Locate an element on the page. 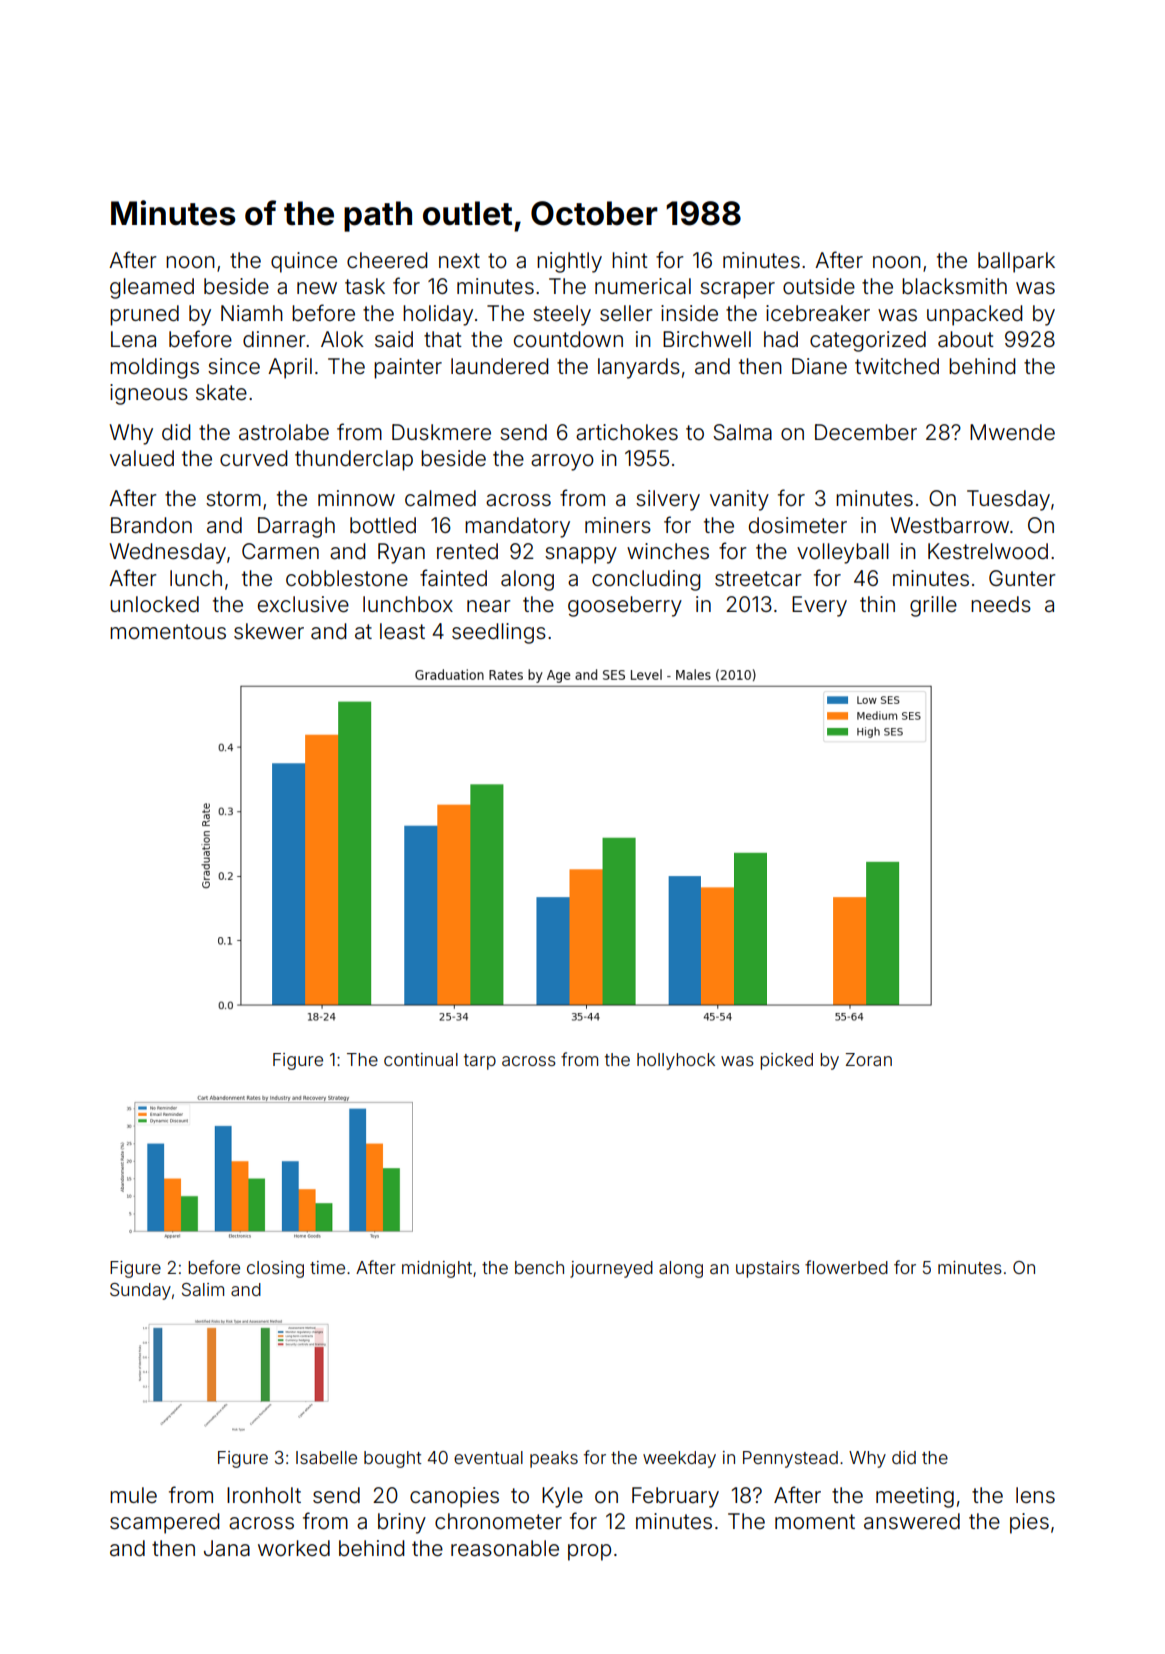 The image size is (1165, 1654). answered is located at coordinates (912, 1521).
